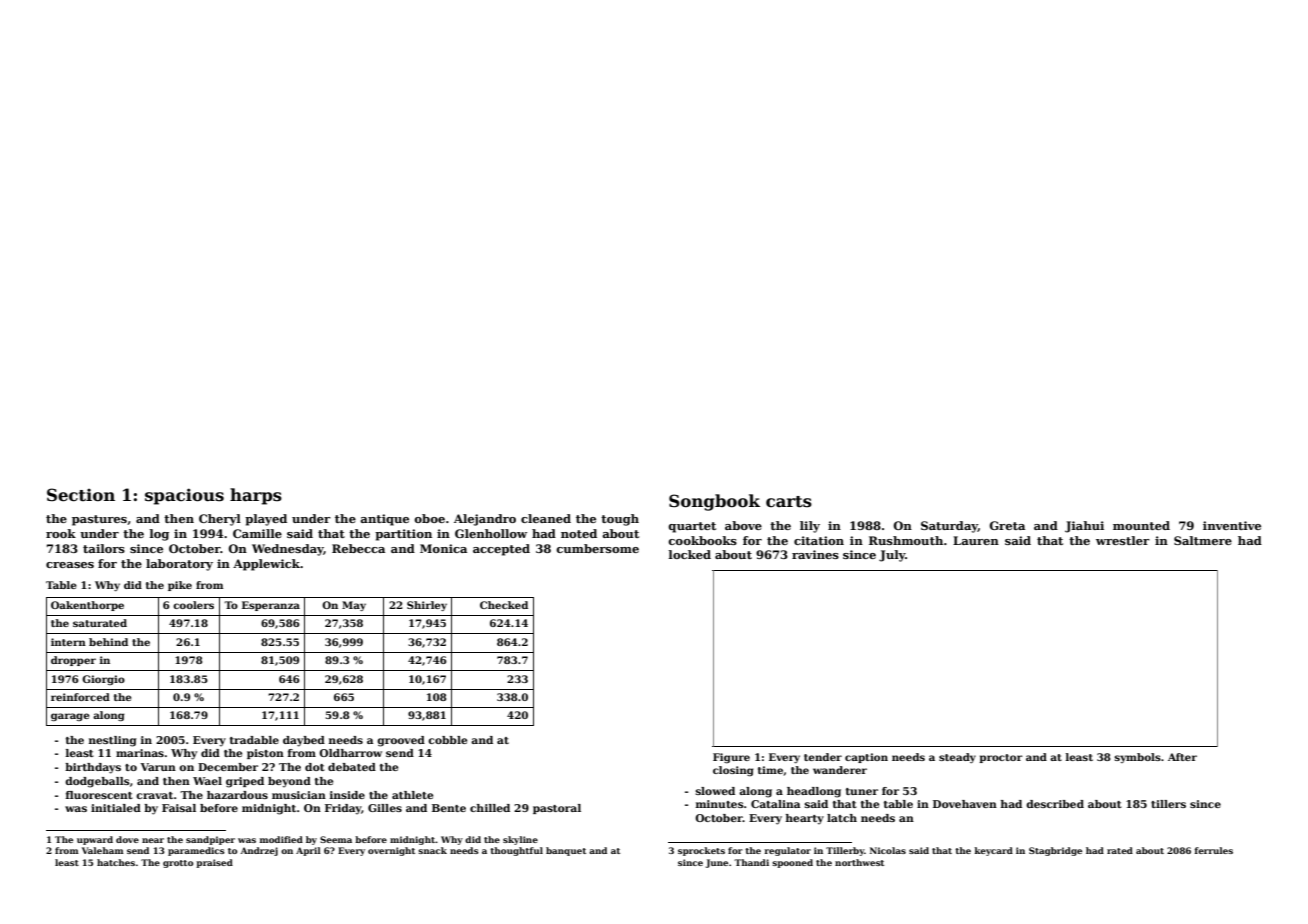 The height and width of the document is (924, 1308). I want to click on debated, so click(352, 767).
